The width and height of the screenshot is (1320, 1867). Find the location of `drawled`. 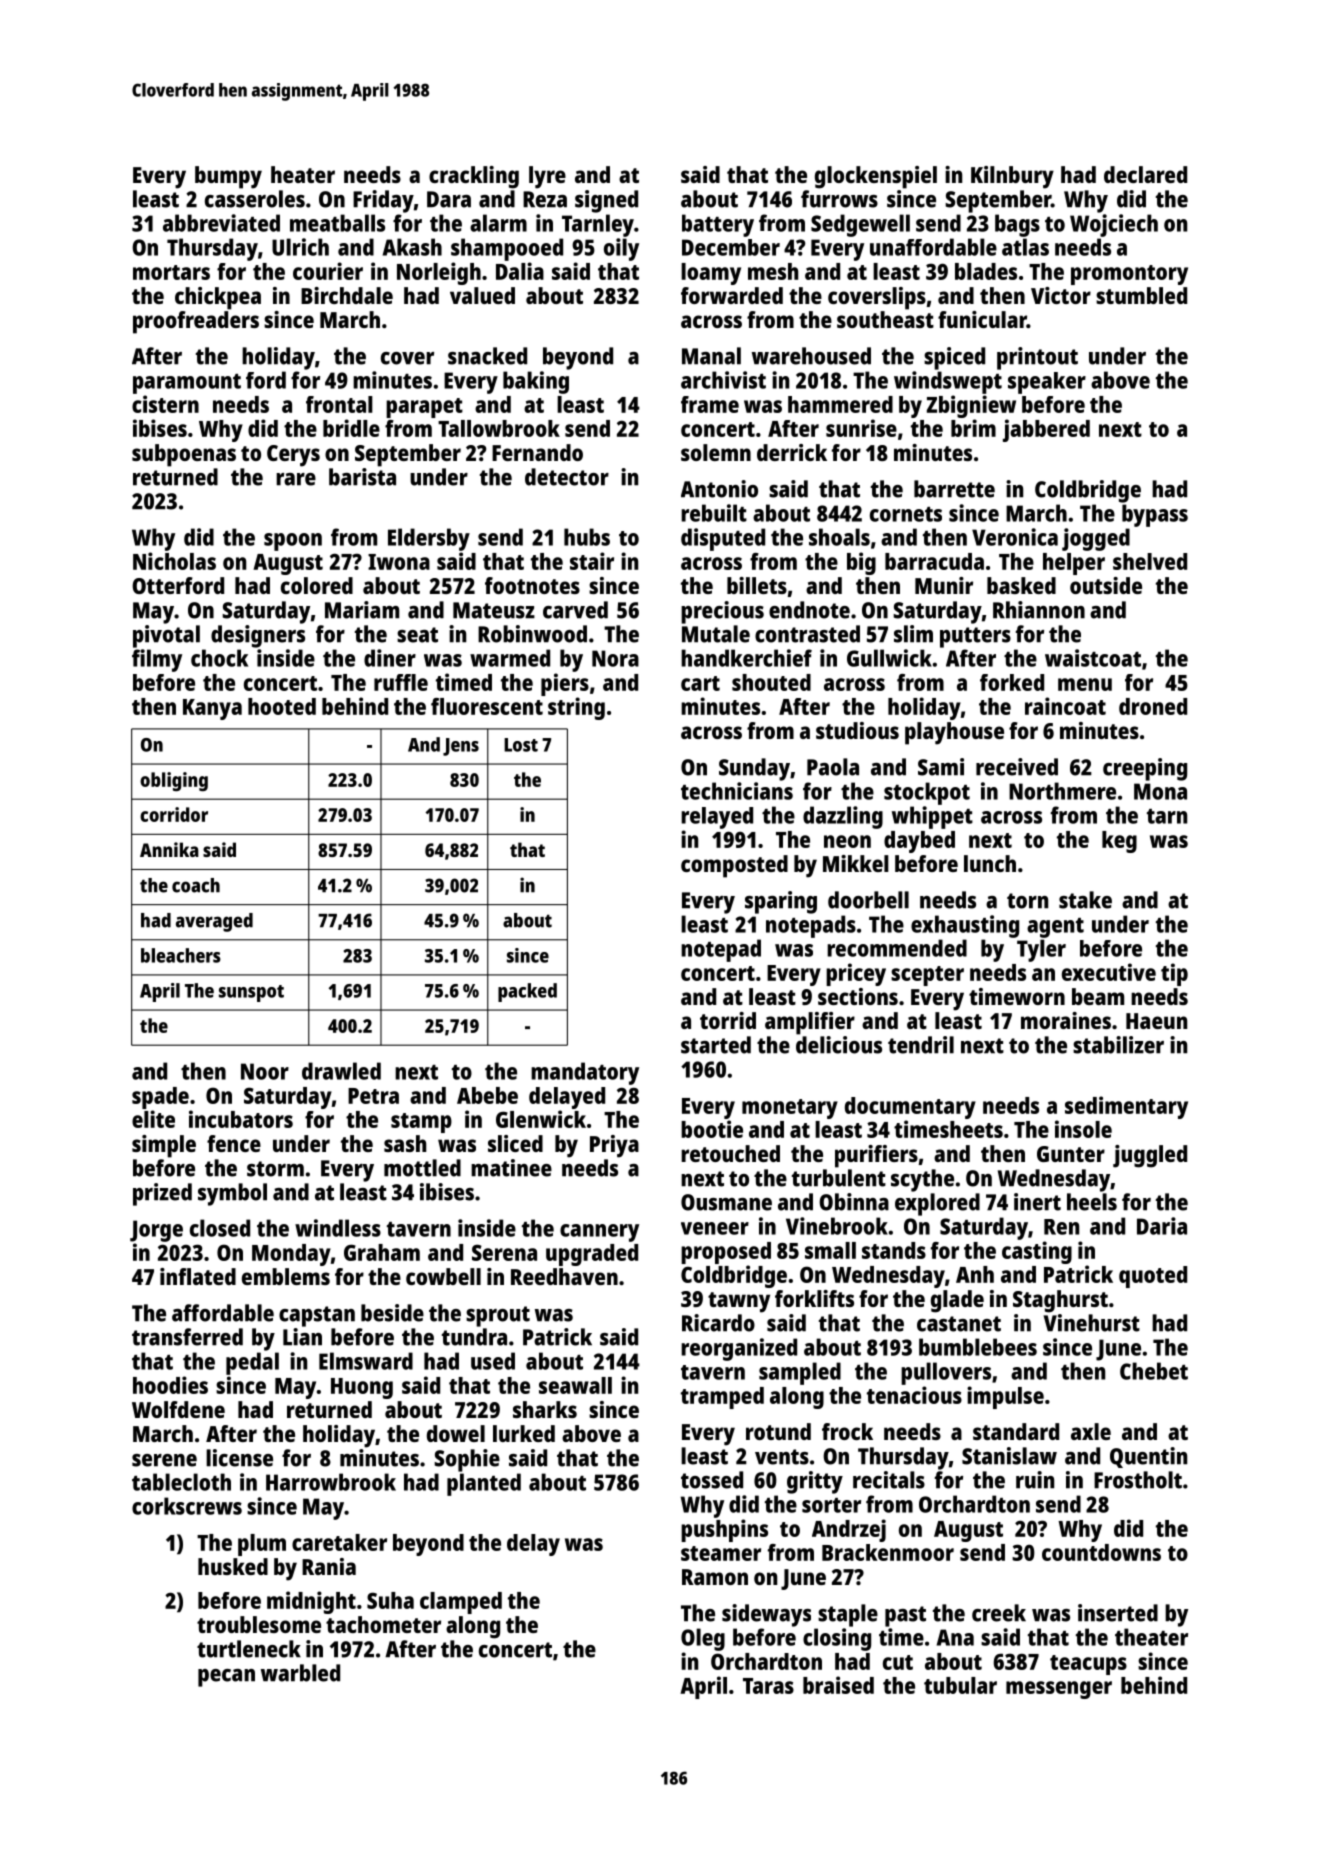

drawled is located at coordinates (341, 1071).
